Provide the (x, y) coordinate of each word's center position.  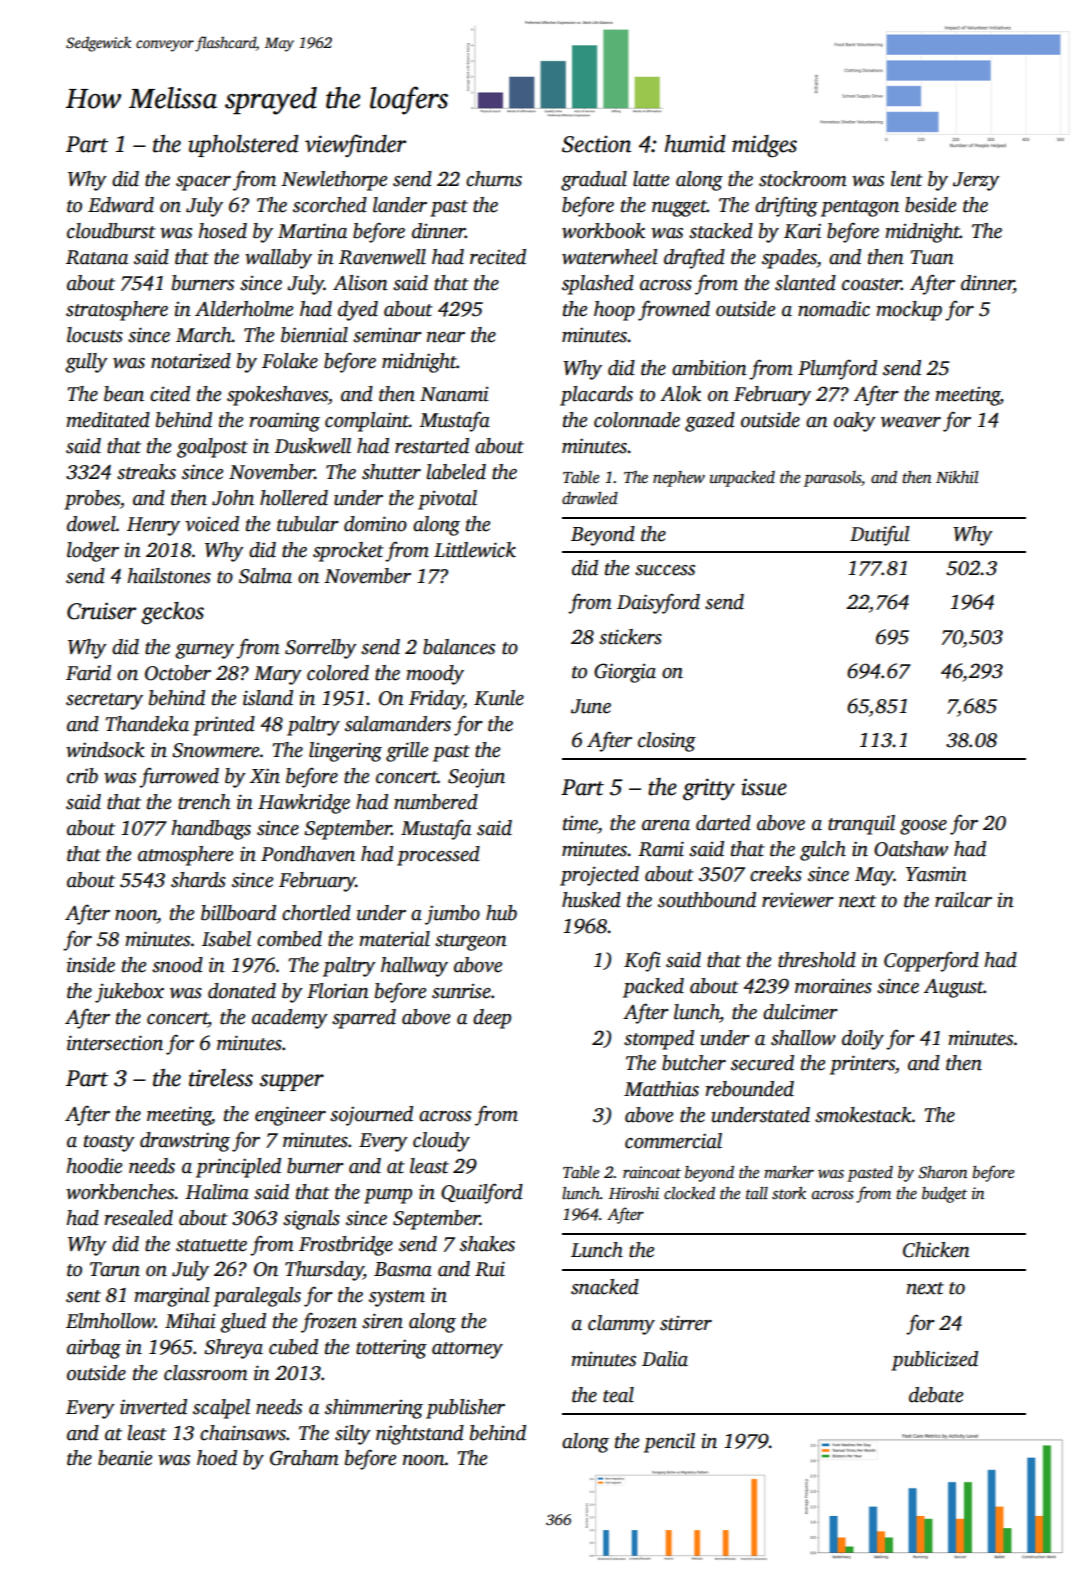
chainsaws (243, 1433)
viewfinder (355, 145)
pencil (669, 1443)
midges (764, 146)
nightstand (420, 1435)
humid (695, 143)
